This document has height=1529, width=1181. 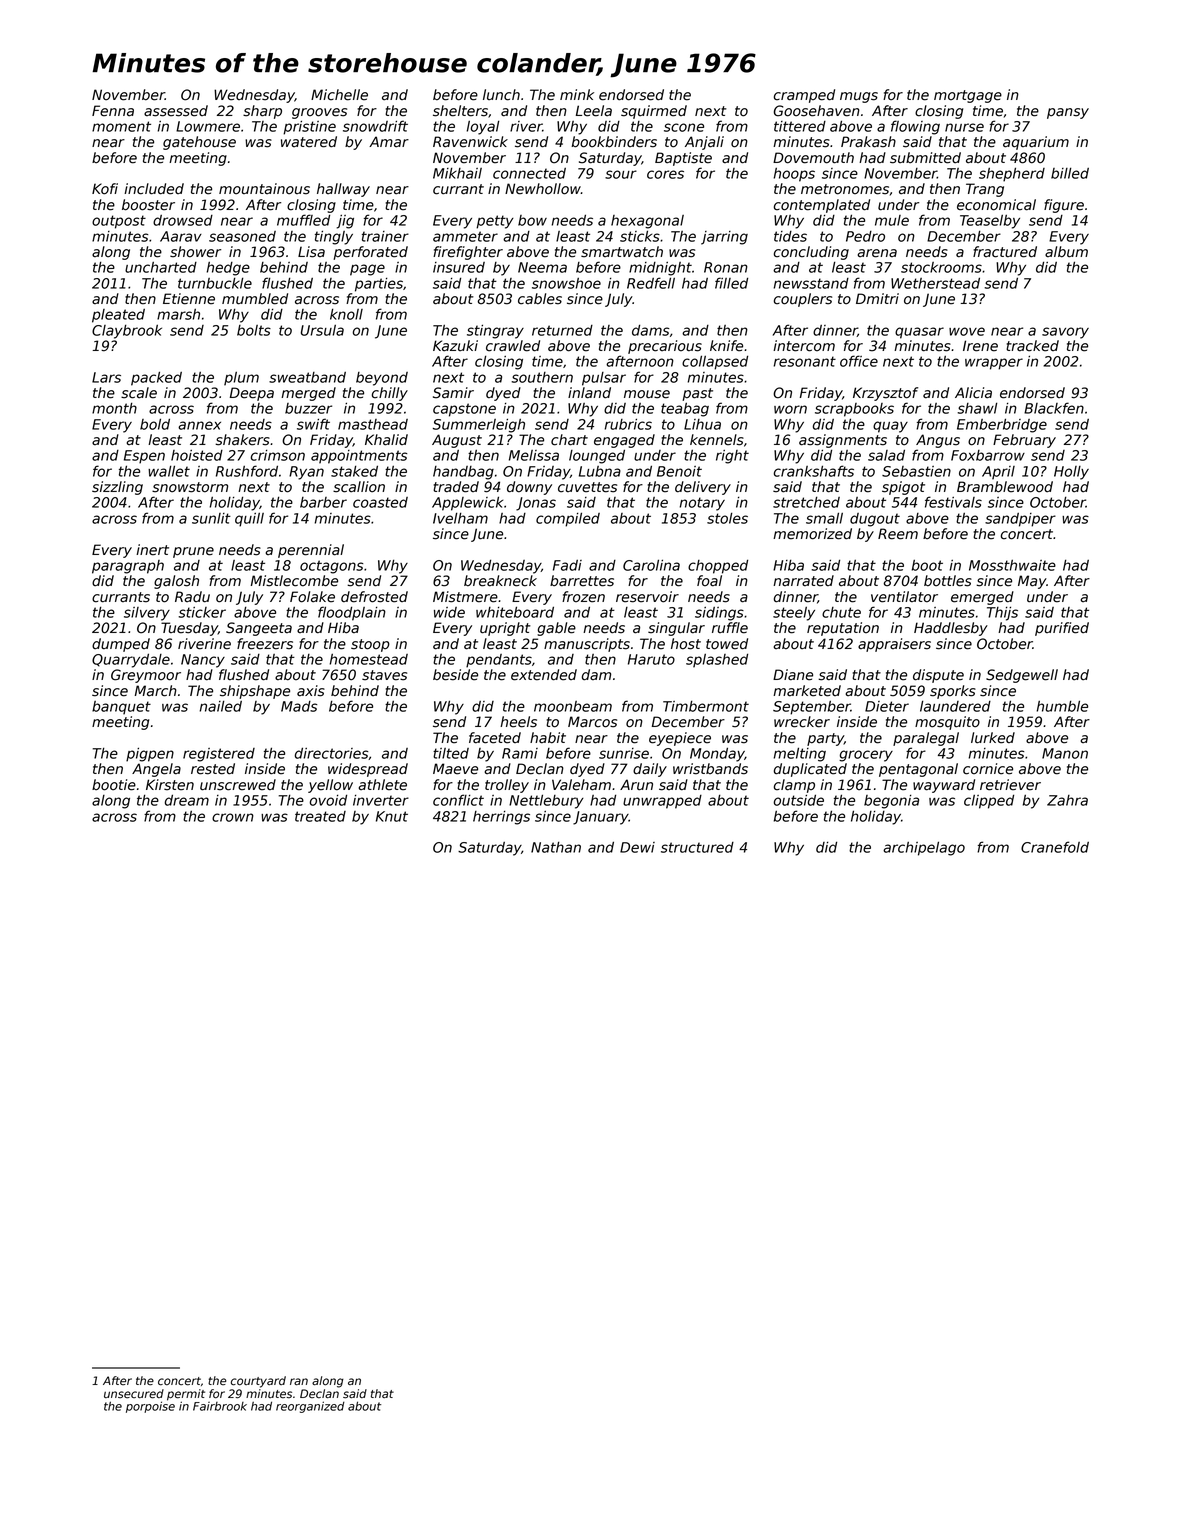 What do you see at coordinates (536, 504) in the document?
I see `Jonas` at bounding box center [536, 504].
